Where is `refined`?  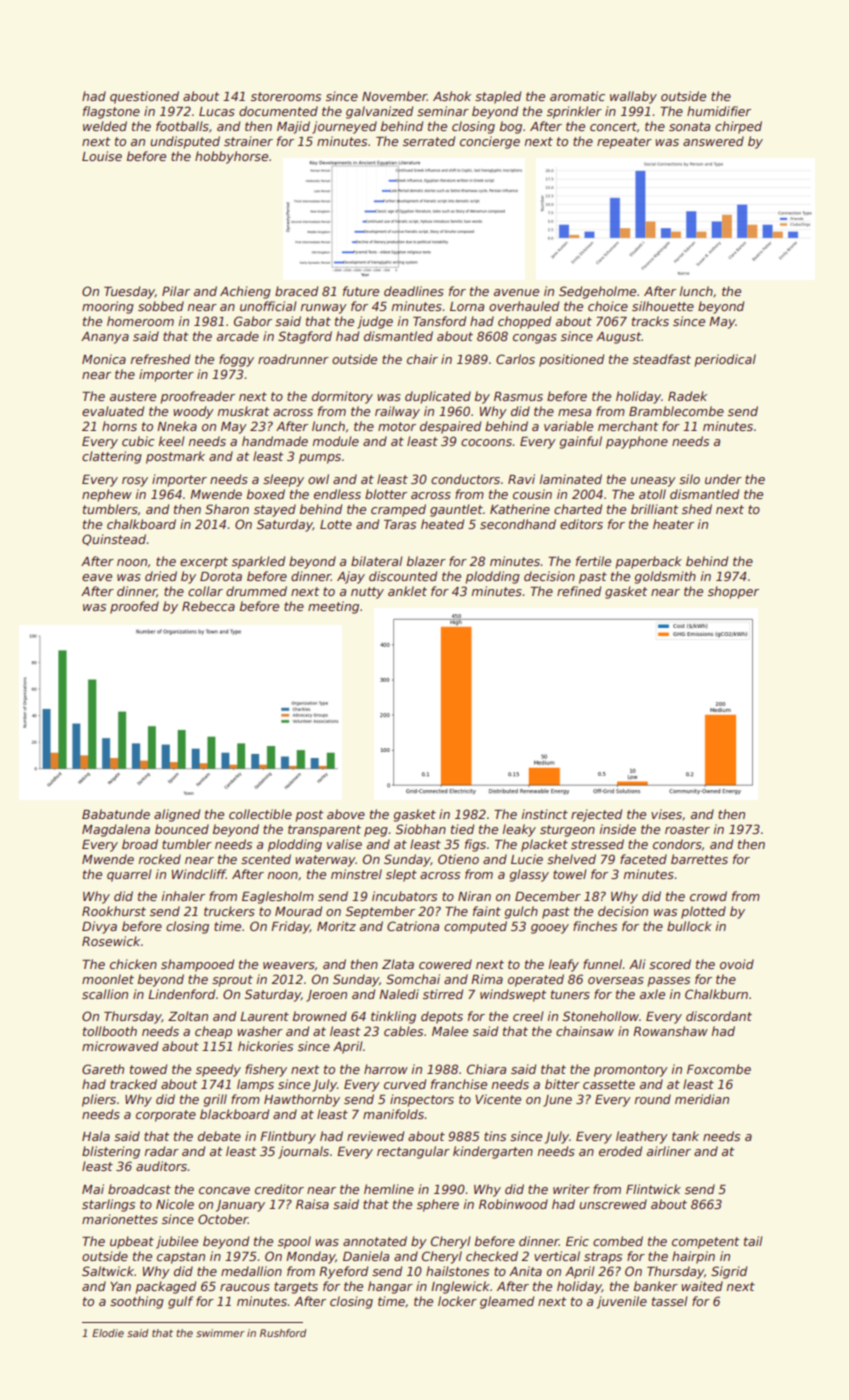
refined is located at coordinates (579, 591).
